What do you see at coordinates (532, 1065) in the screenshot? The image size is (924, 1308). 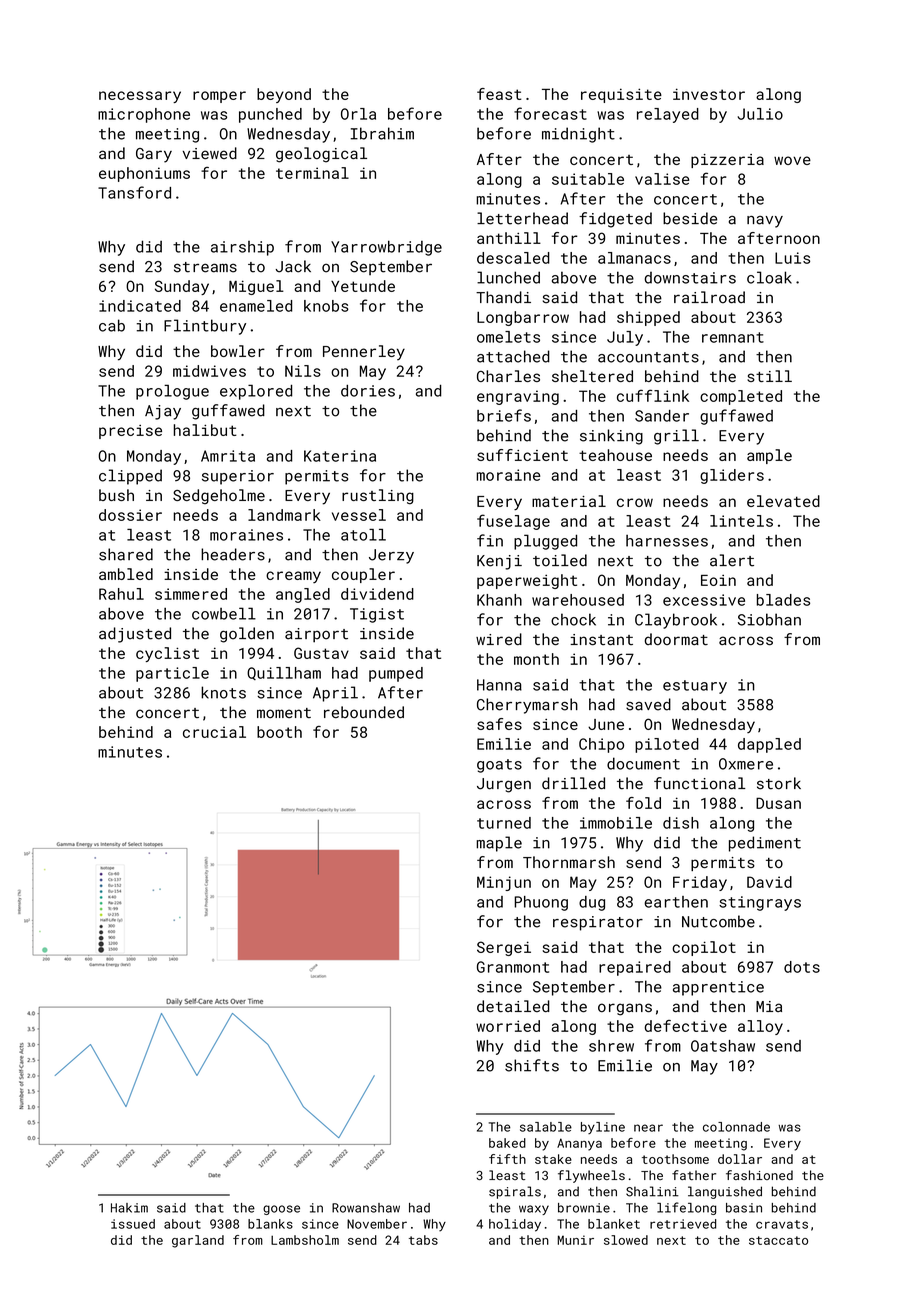 I see `shifts` at bounding box center [532, 1065].
